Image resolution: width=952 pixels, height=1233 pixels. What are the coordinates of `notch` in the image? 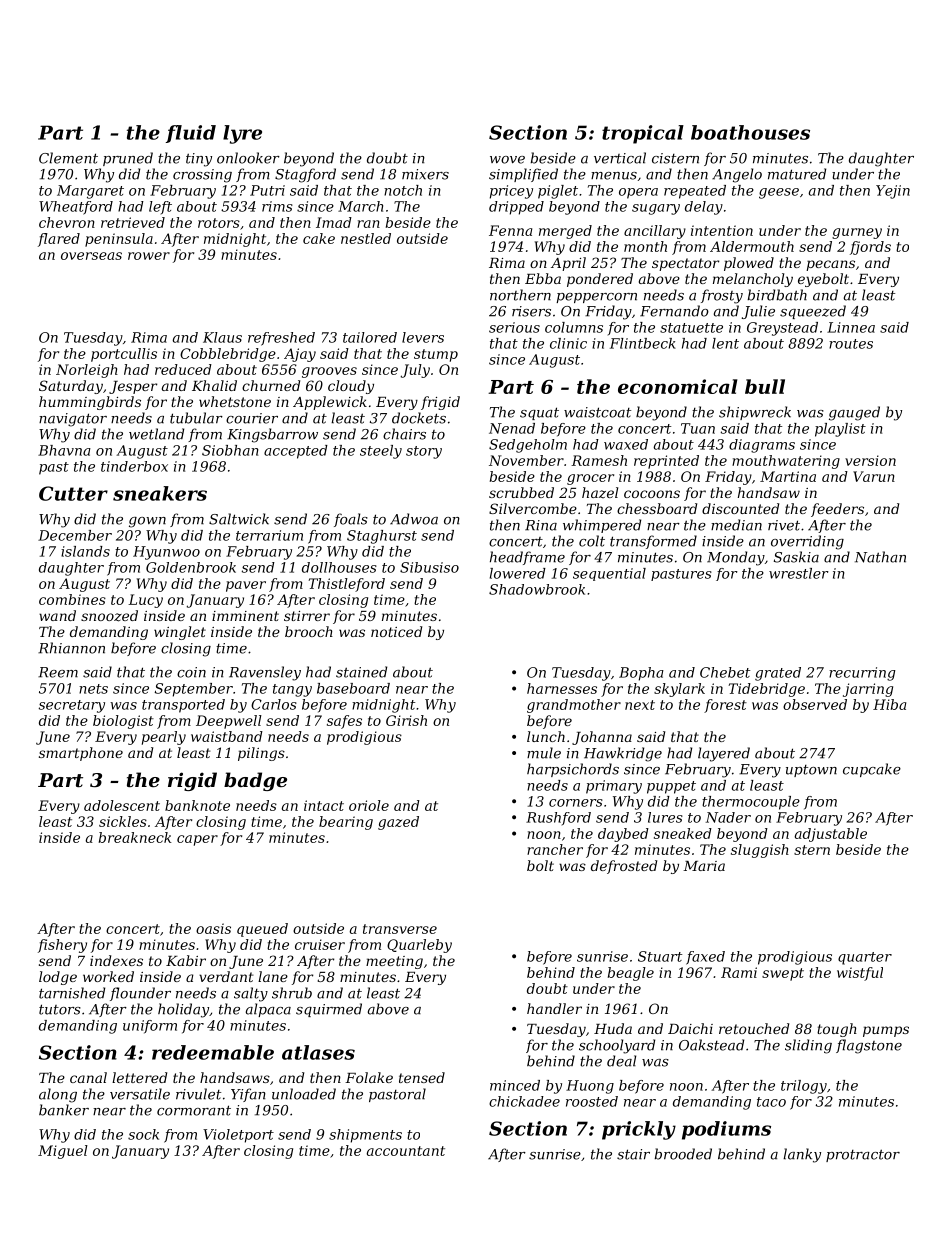 It's located at (403, 190).
